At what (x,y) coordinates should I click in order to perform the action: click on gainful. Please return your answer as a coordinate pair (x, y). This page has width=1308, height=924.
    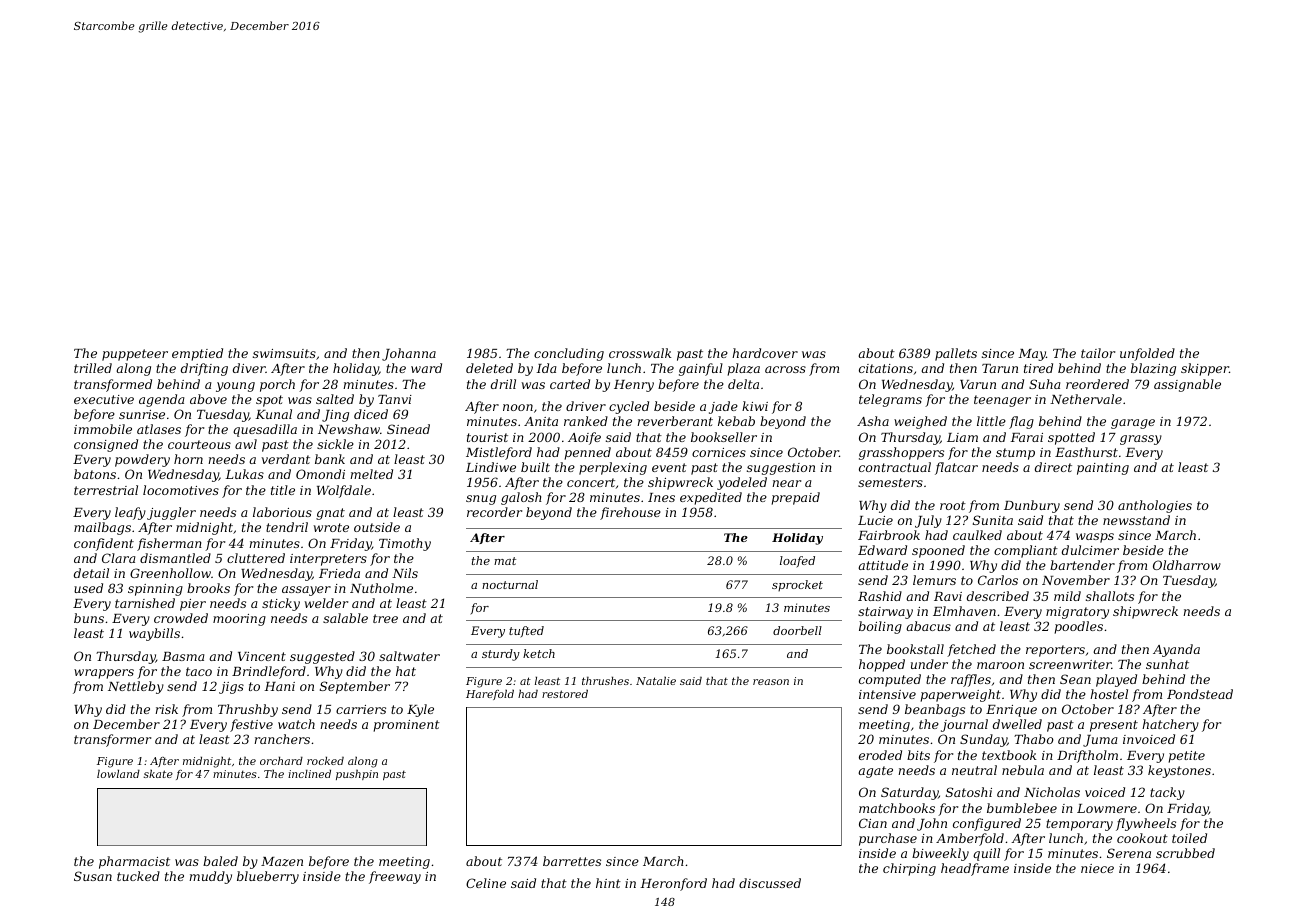
    Looking at the image, I should click on (701, 369).
